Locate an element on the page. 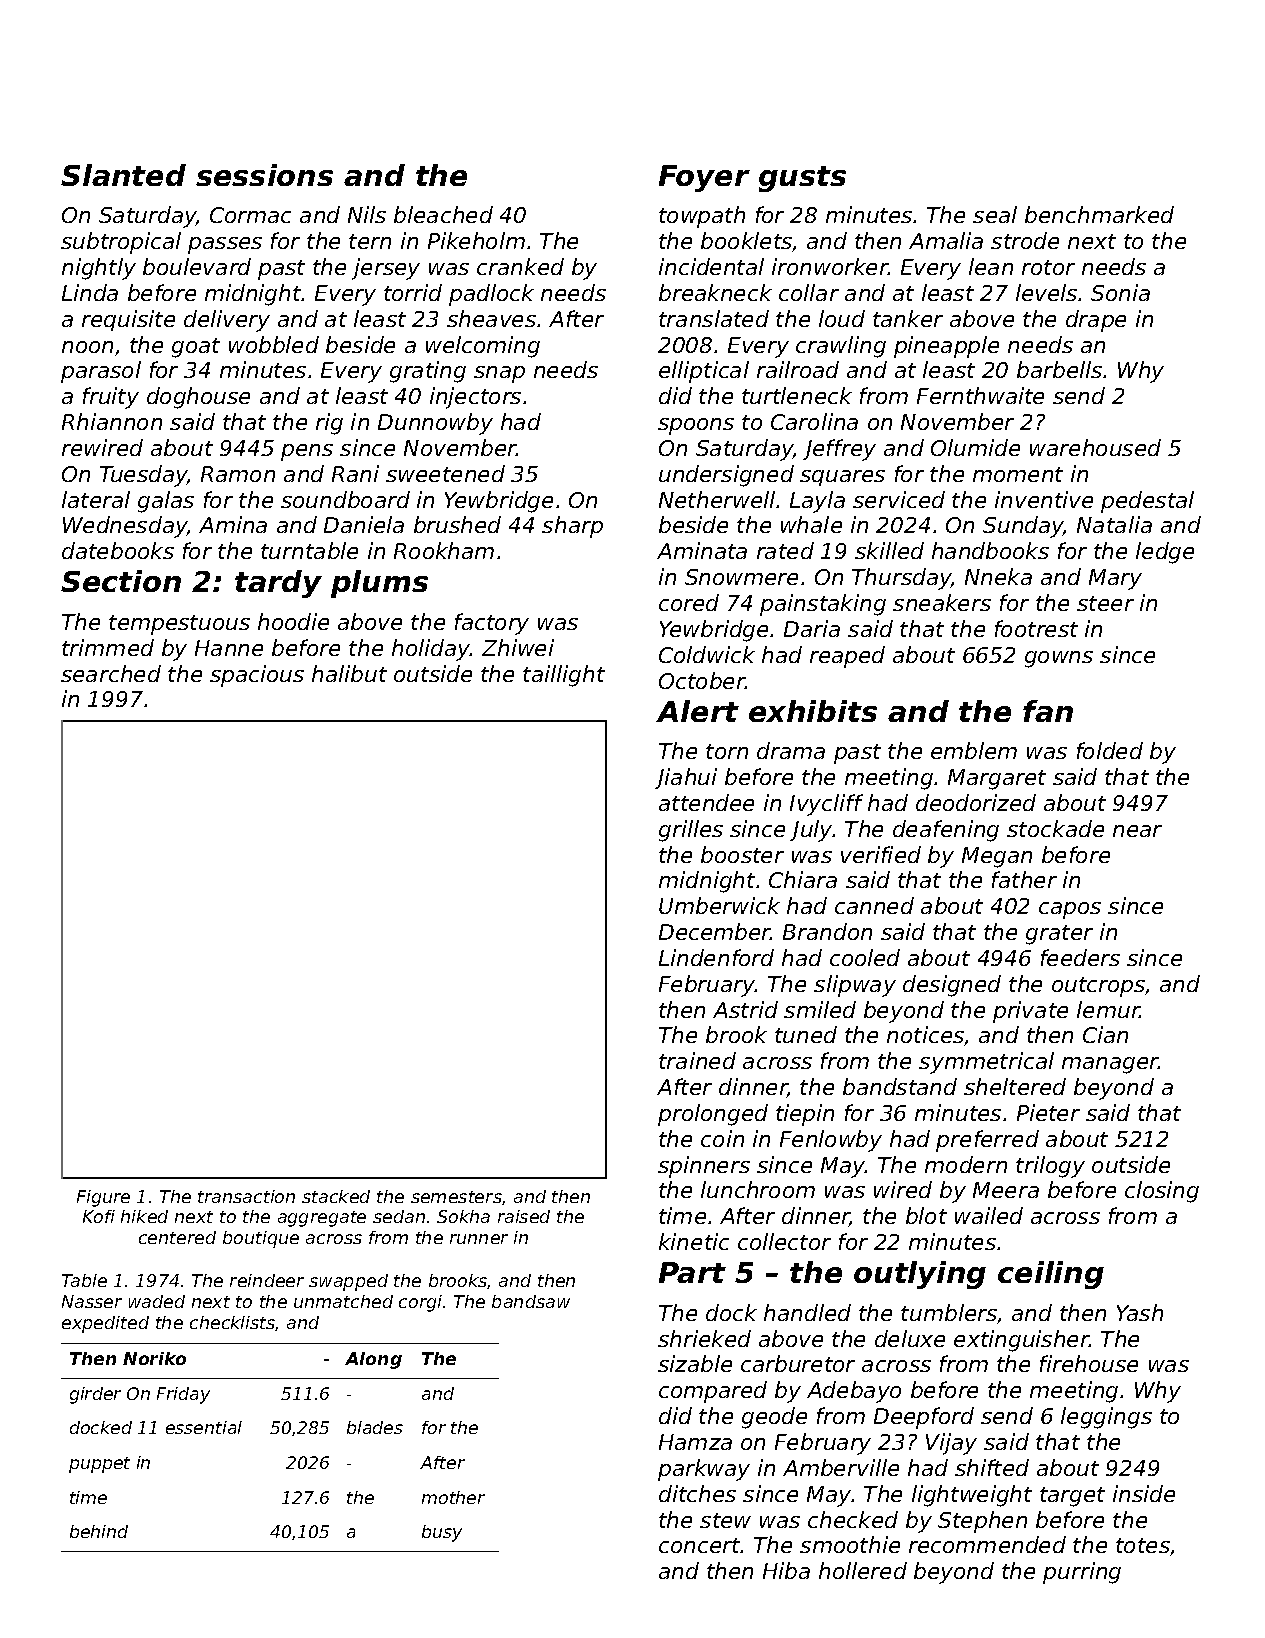 This document has height=1638, width=1265. runner is located at coordinates (479, 1239).
